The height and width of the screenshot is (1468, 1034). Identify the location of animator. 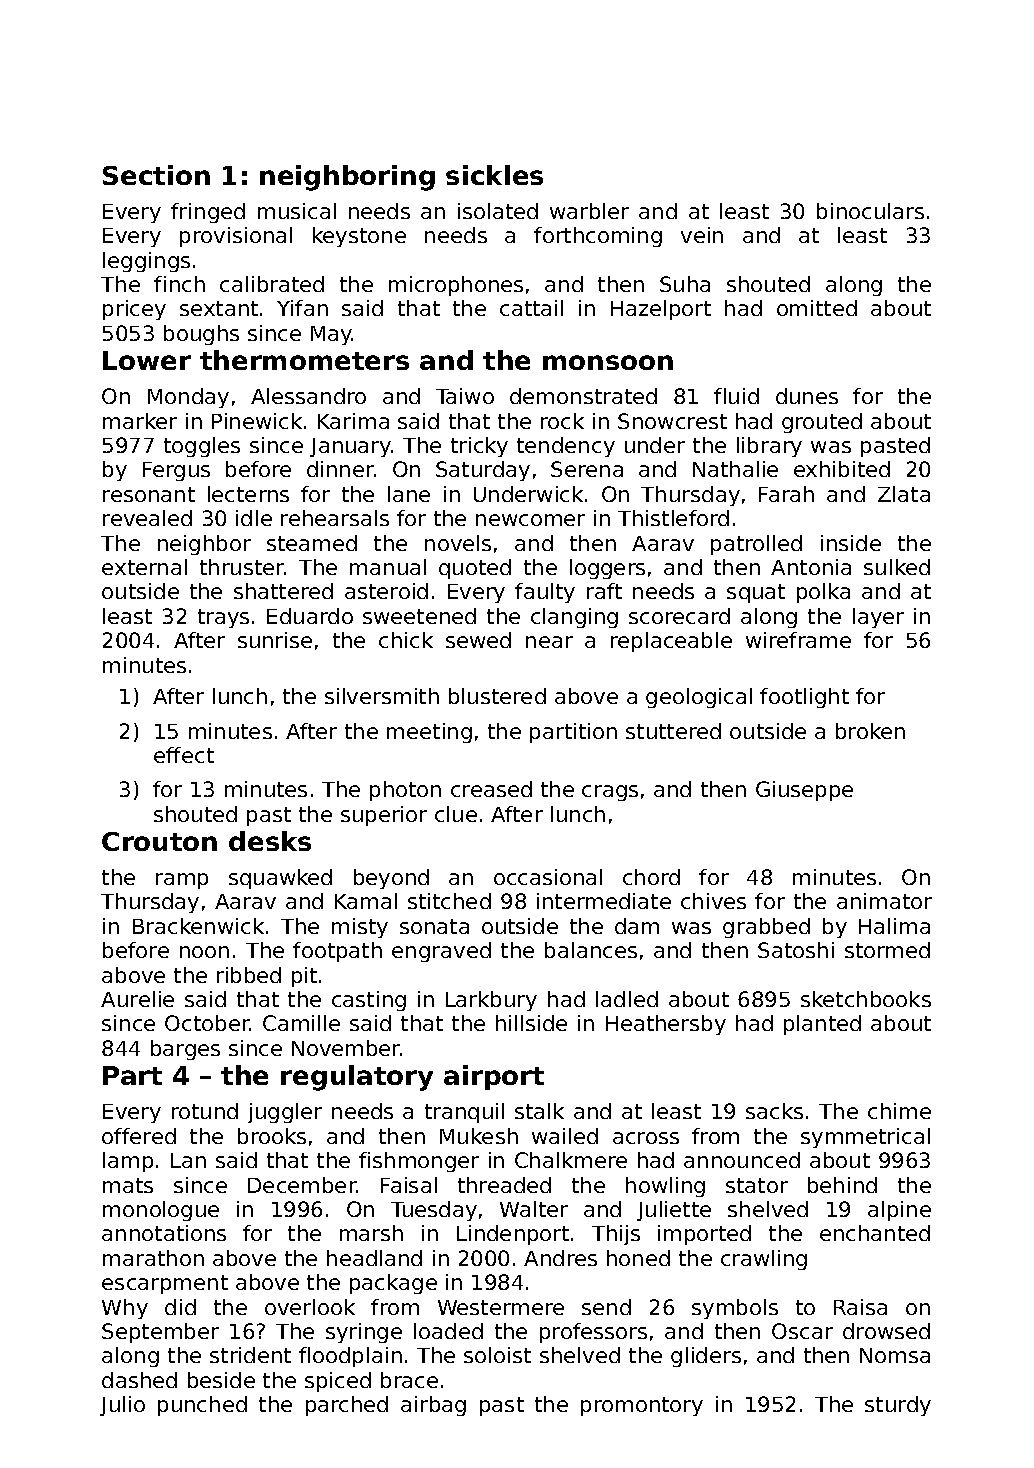
(884, 901).
